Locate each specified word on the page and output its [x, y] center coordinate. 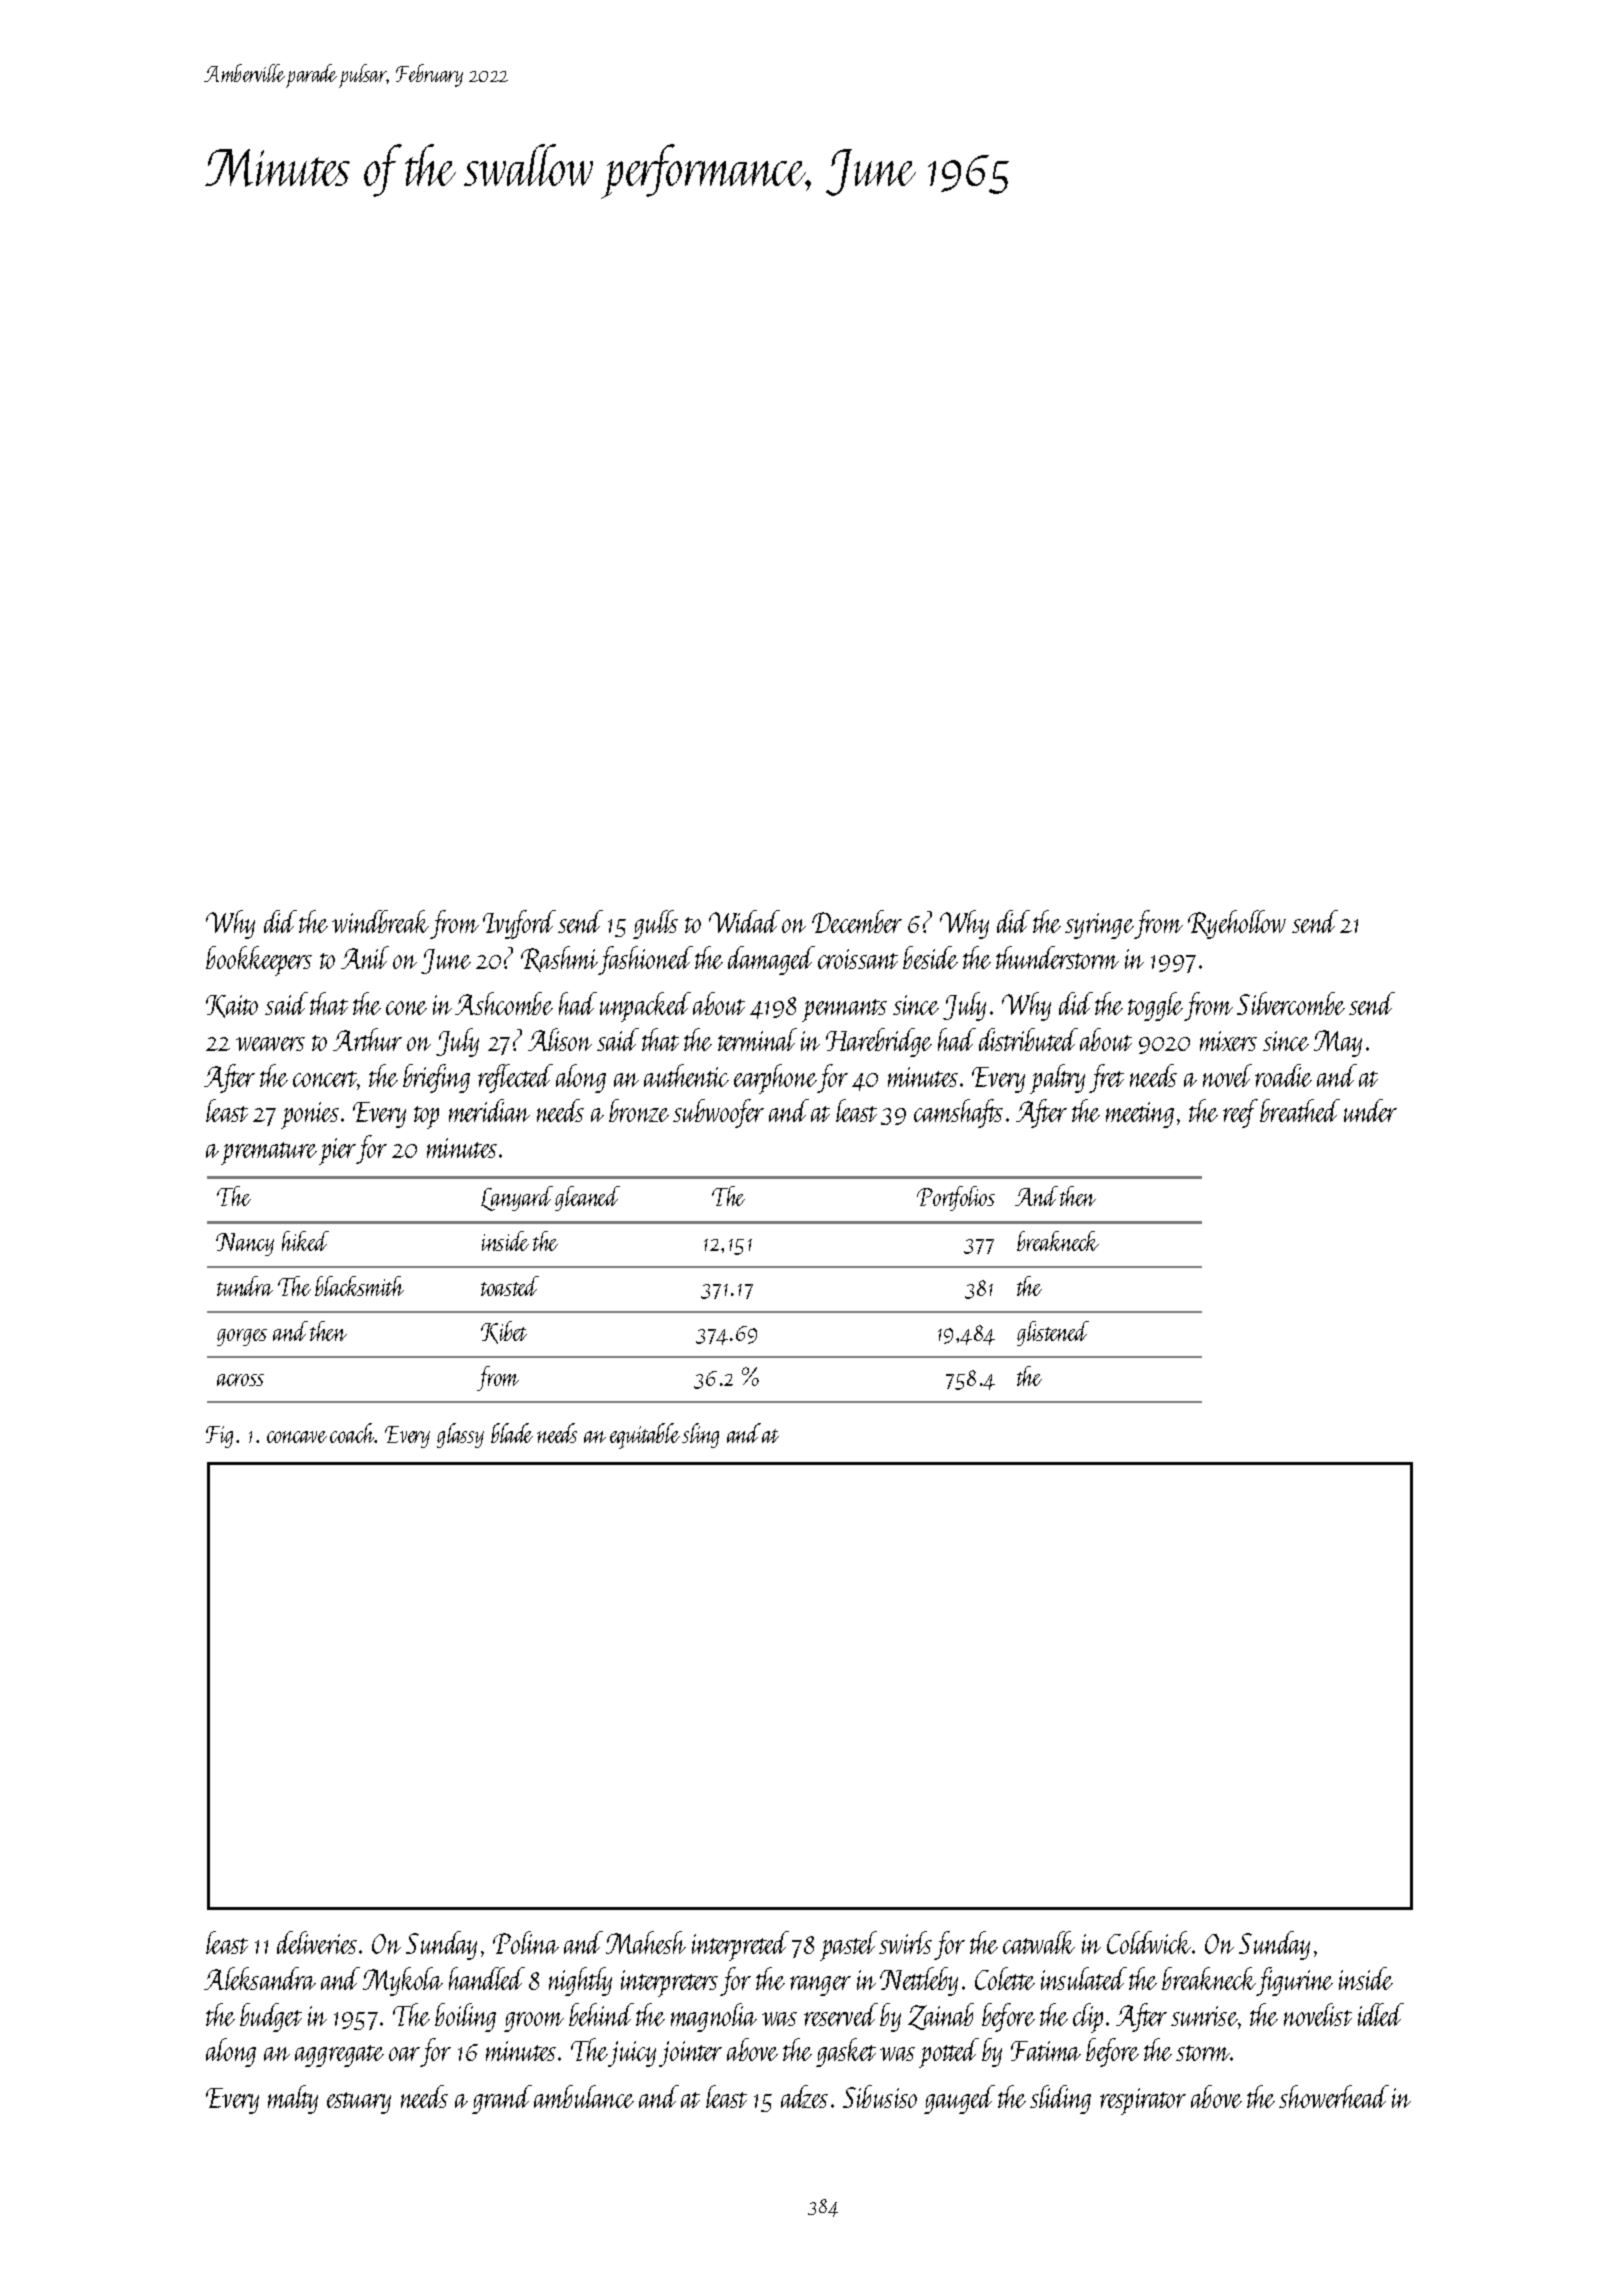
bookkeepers [259, 961]
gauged [959, 2099]
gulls [655, 924]
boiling [465, 2017]
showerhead [1334, 2096]
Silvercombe [1291, 1003]
